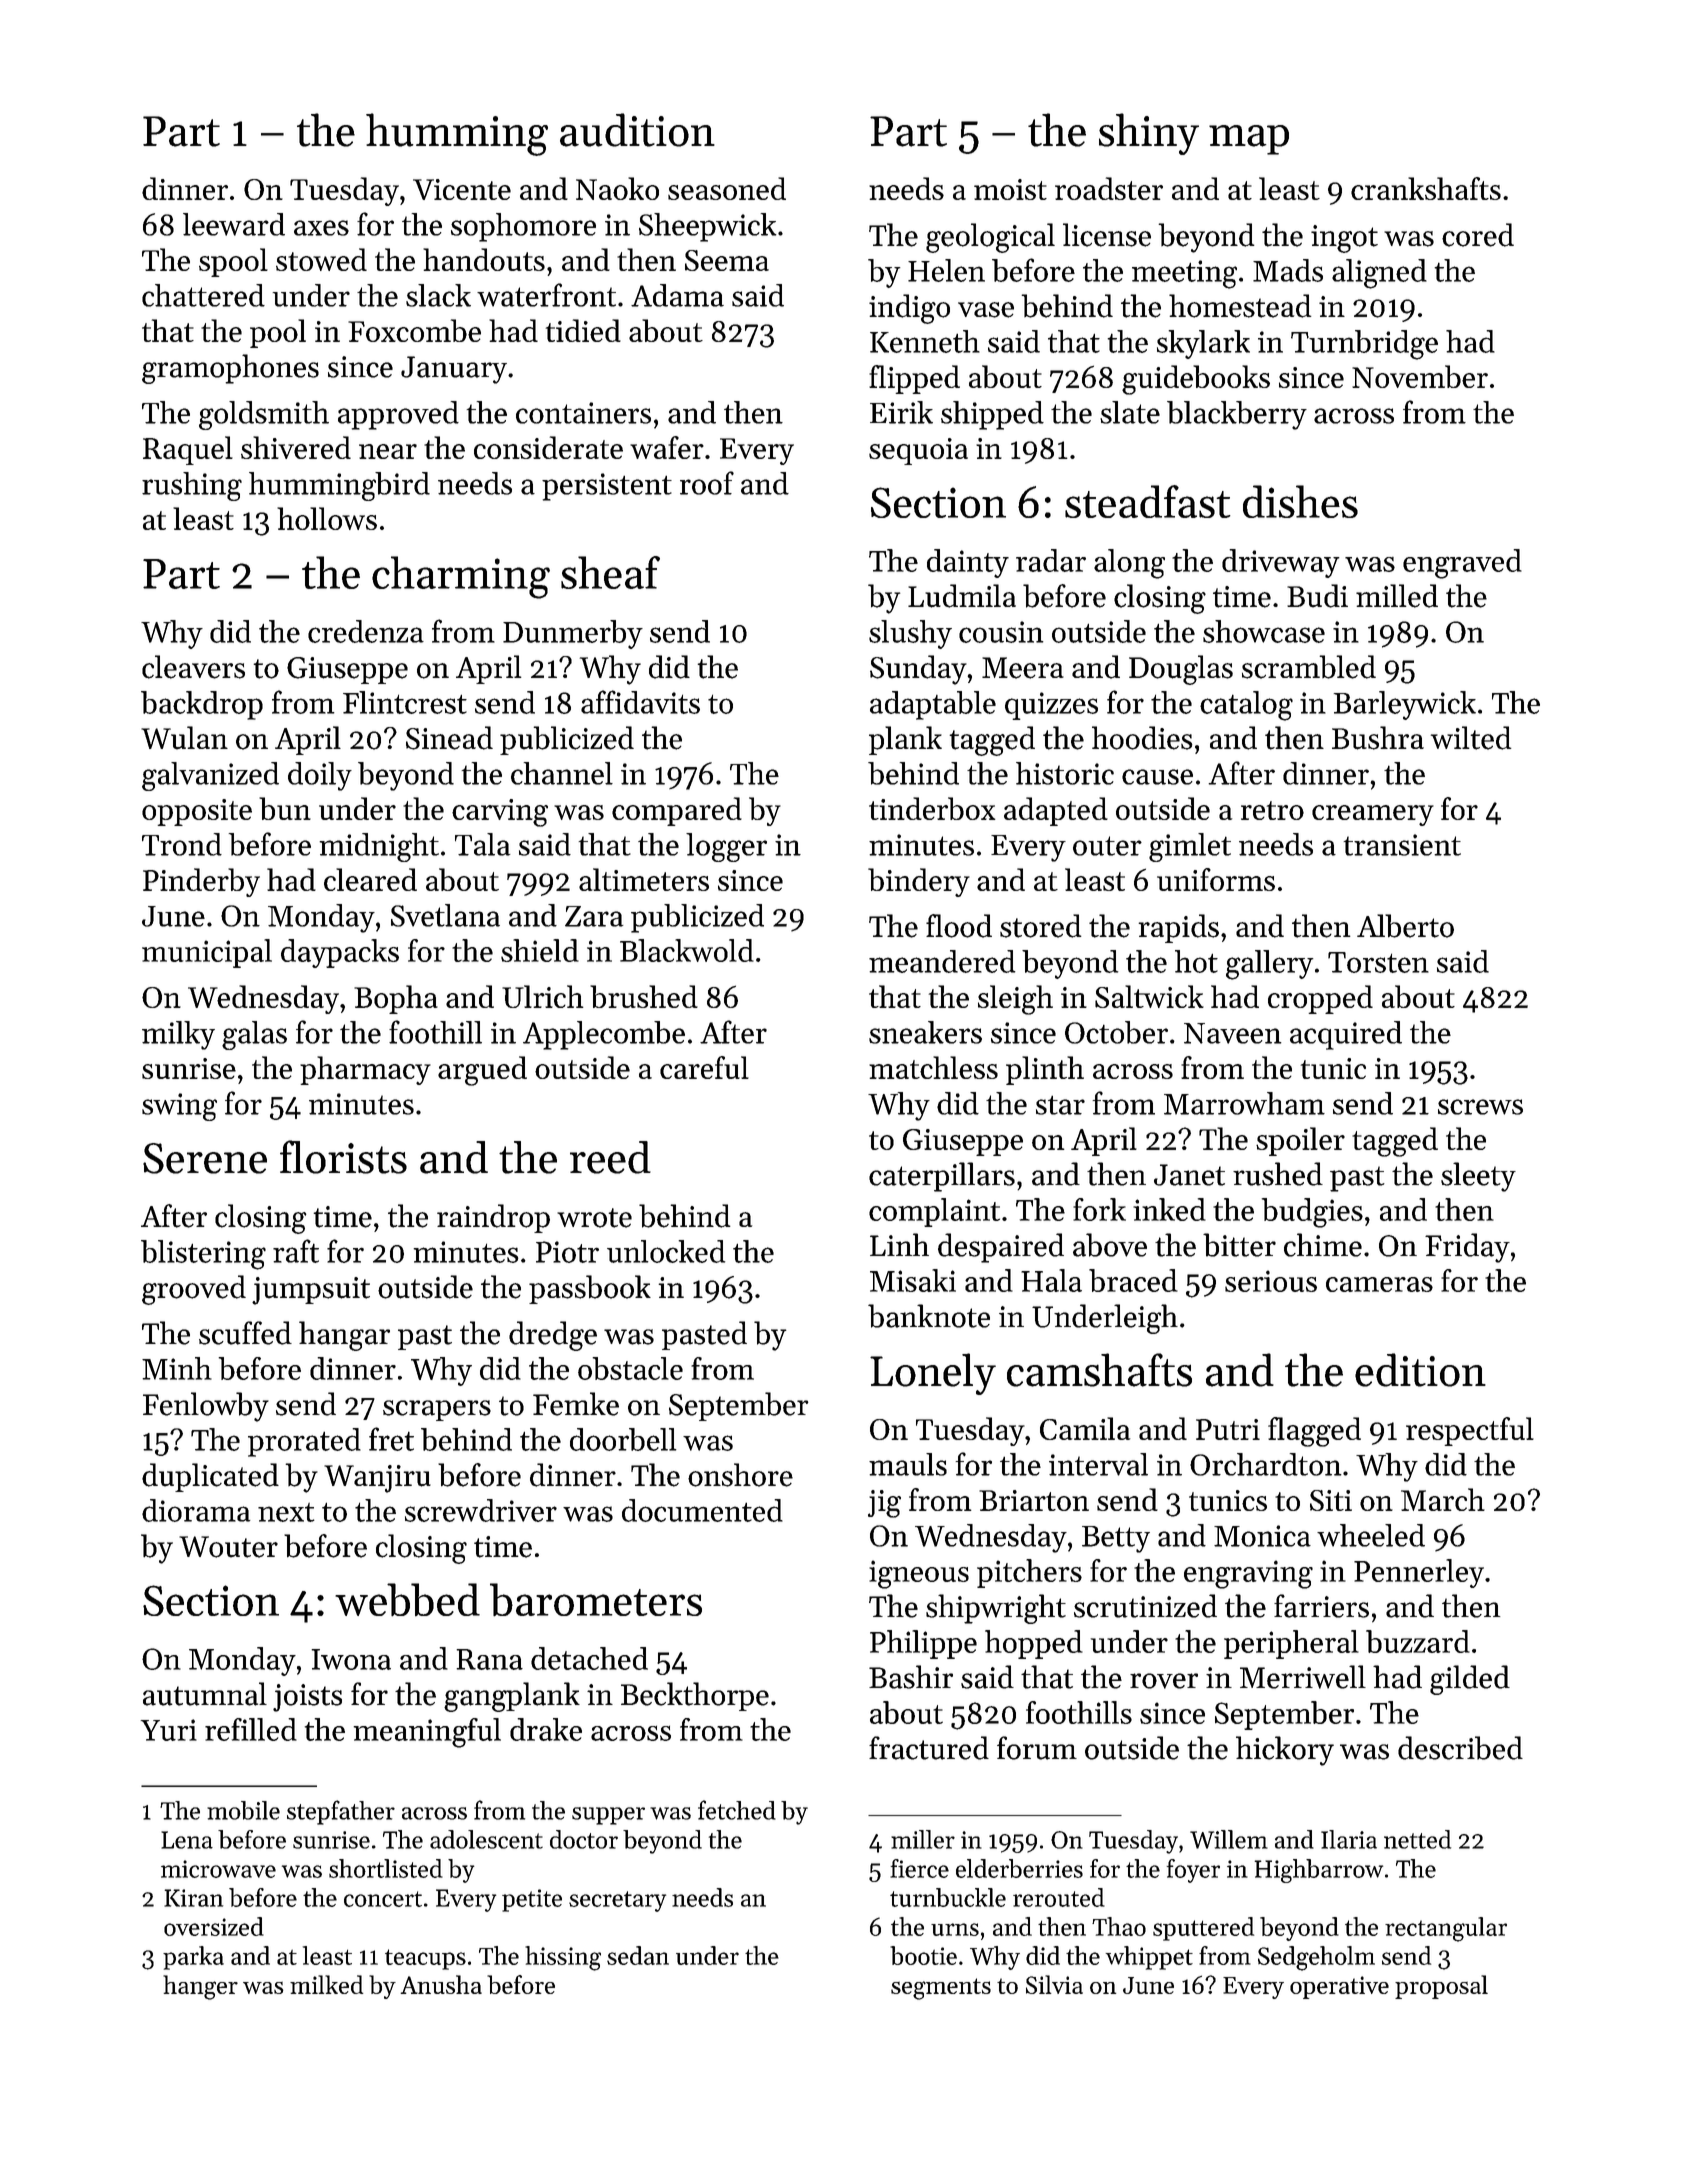  What do you see at coordinates (919, 882) in the image?
I see `bindery` at bounding box center [919, 882].
